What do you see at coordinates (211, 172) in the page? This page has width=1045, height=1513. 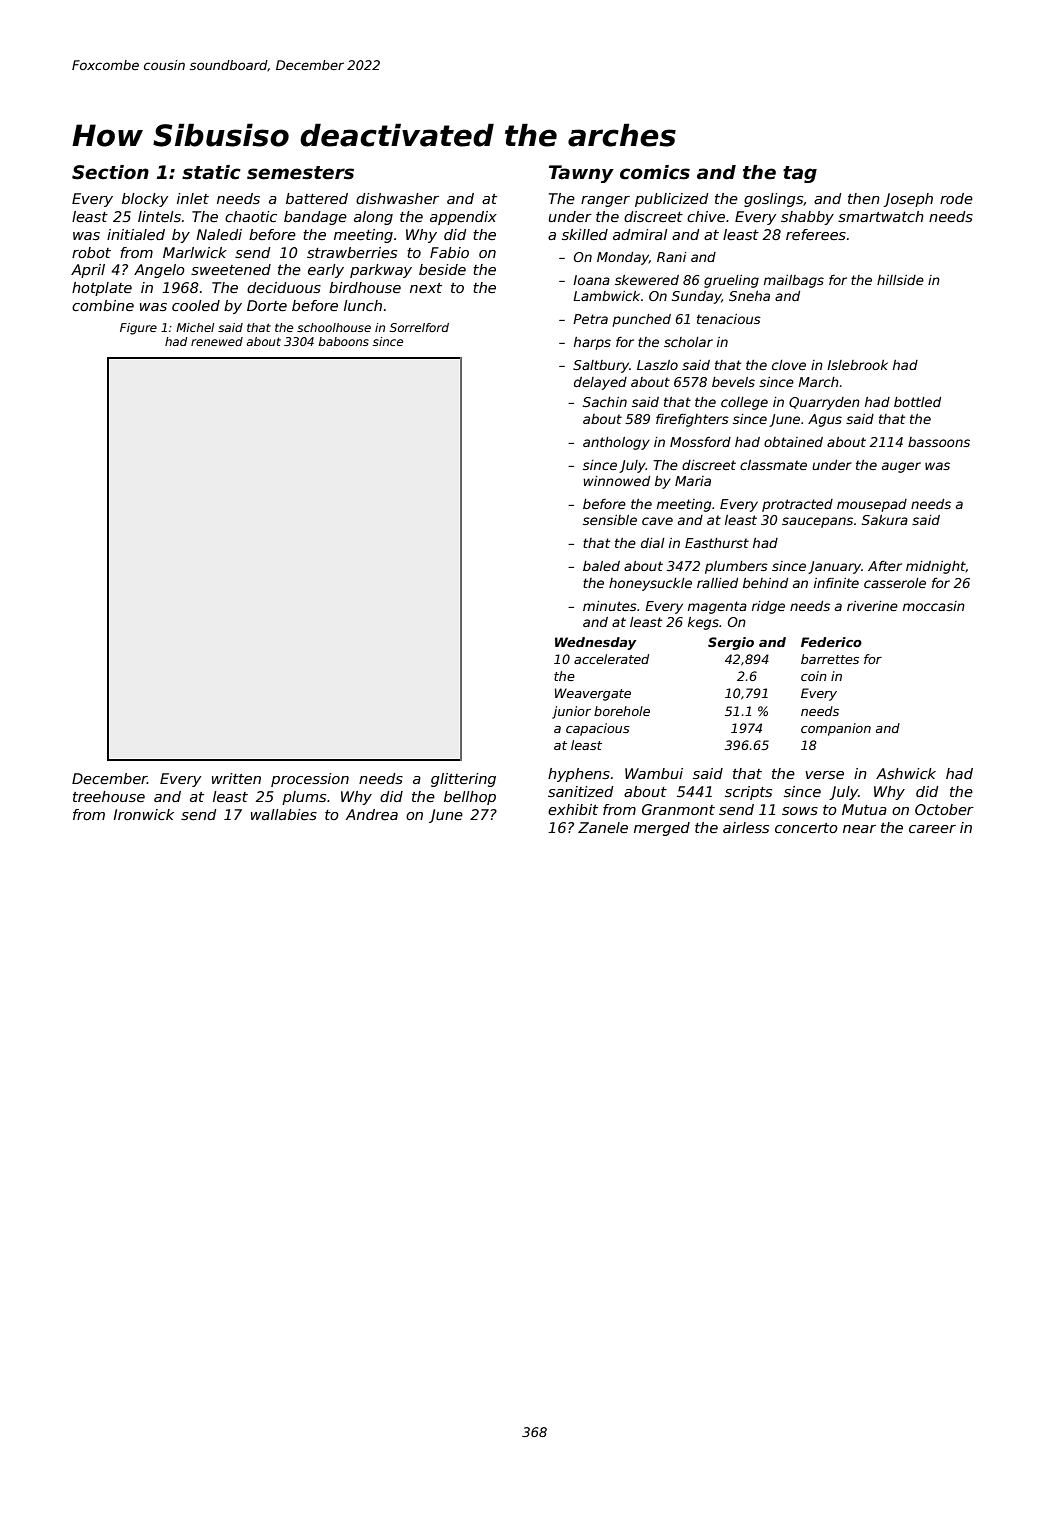 I see `static` at bounding box center [211, 172].
